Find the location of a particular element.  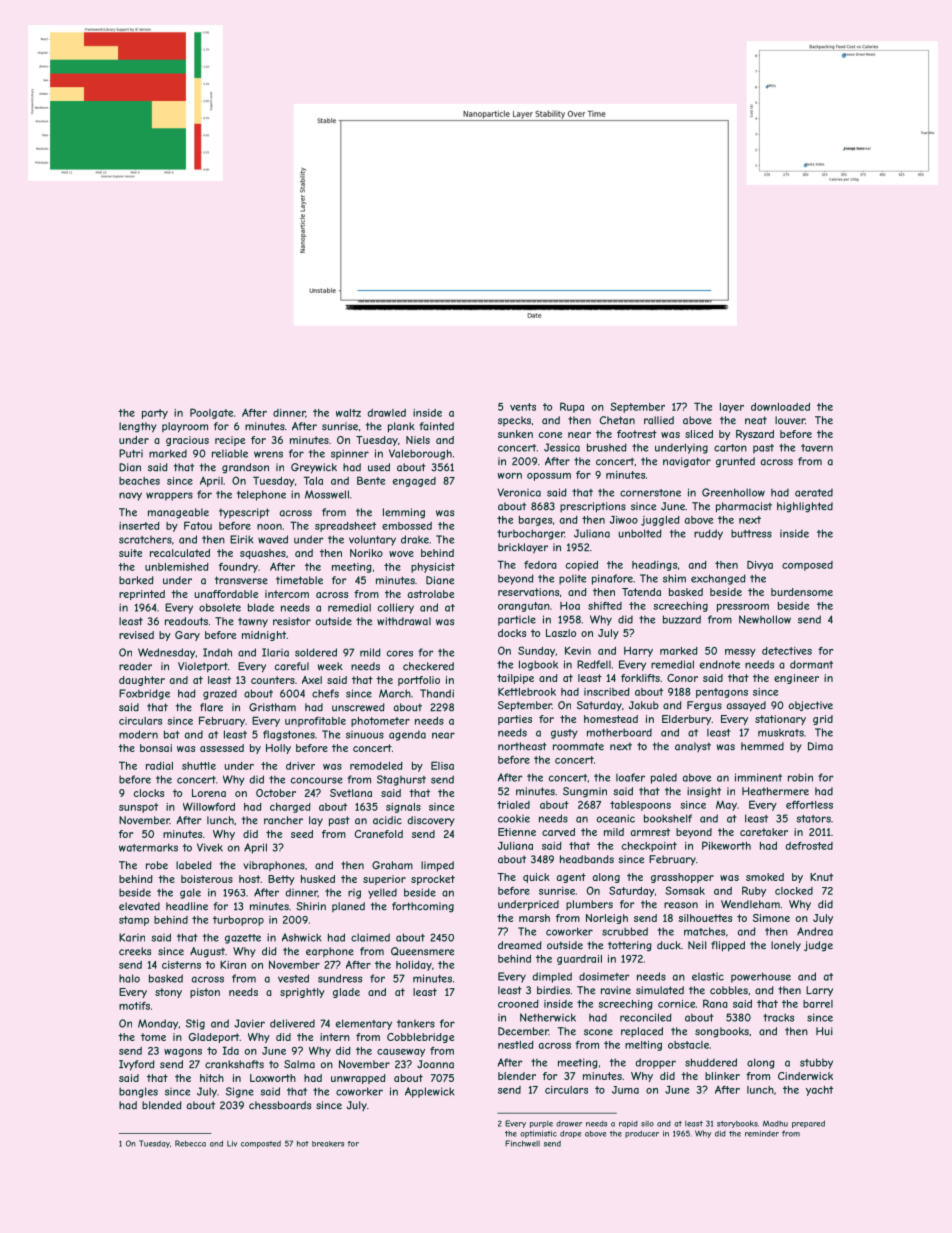

cornerstone is located at coordinates (650, 493).
